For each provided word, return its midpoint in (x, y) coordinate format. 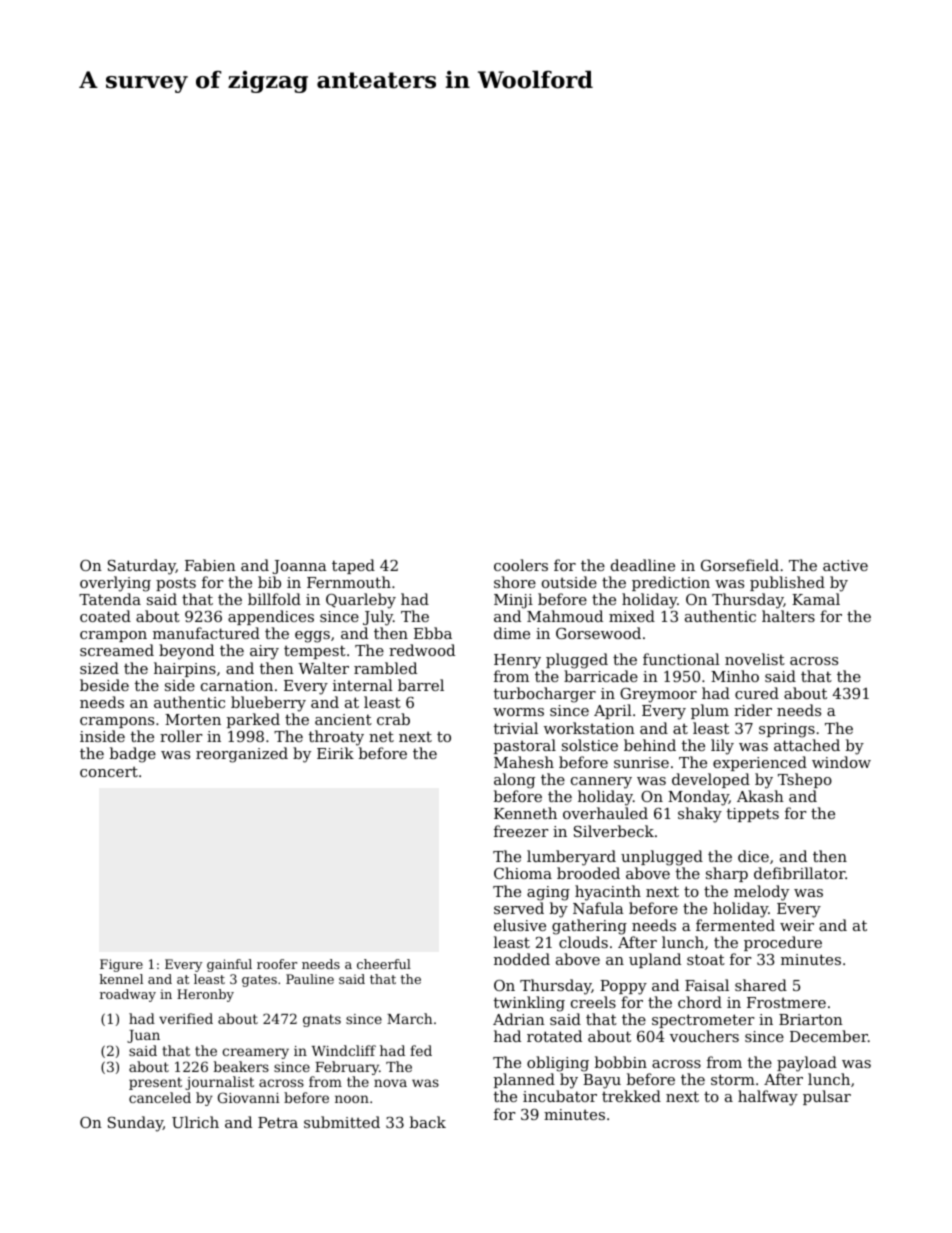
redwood (422, 650)
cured (757, 693)
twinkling (529, 1004)
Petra (278, 1122)
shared (761, 985)
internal (363, 685)
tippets (753, 815)
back (428, 1122)
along (514, 781)
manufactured (206, 633)
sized (99, 668)
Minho (735, 676)
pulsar (827, 1097)
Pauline (310, 979)
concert (109, 772)
